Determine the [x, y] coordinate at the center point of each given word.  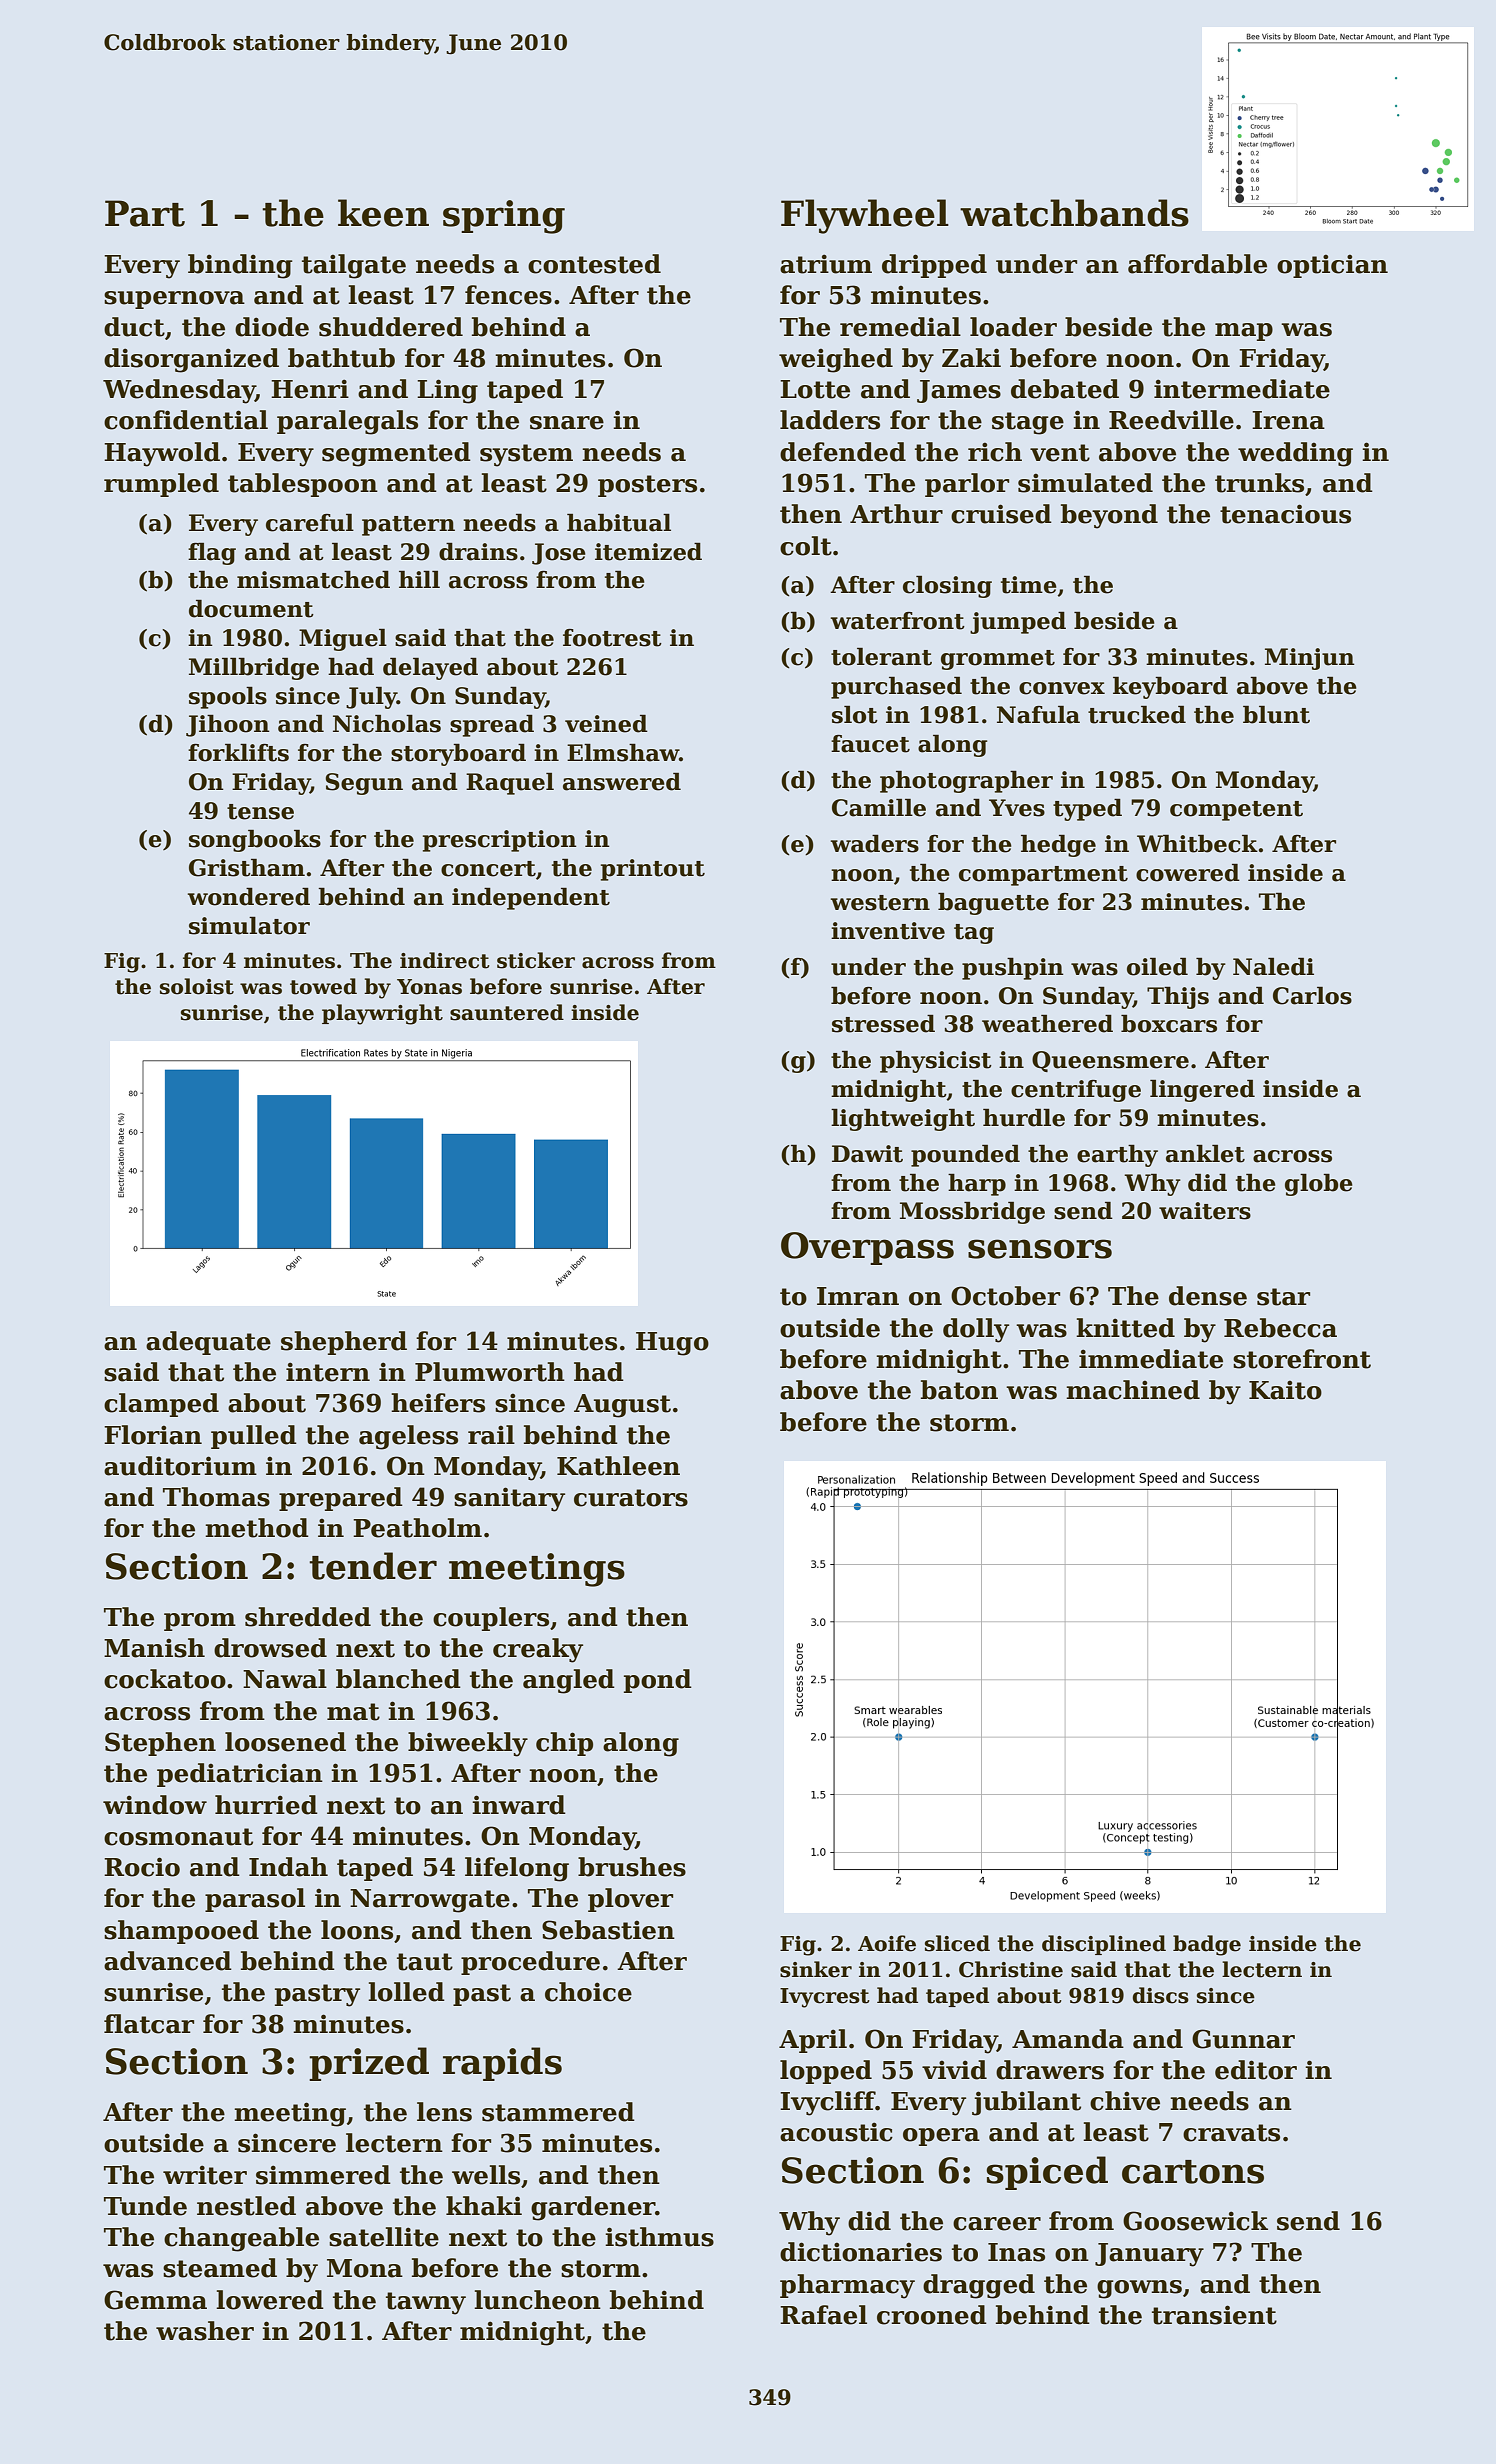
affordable [1197, 264]
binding [240, 266]
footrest [612, 638]
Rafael [823, 2315]
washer [205, 2331]
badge [1207, 1945]
